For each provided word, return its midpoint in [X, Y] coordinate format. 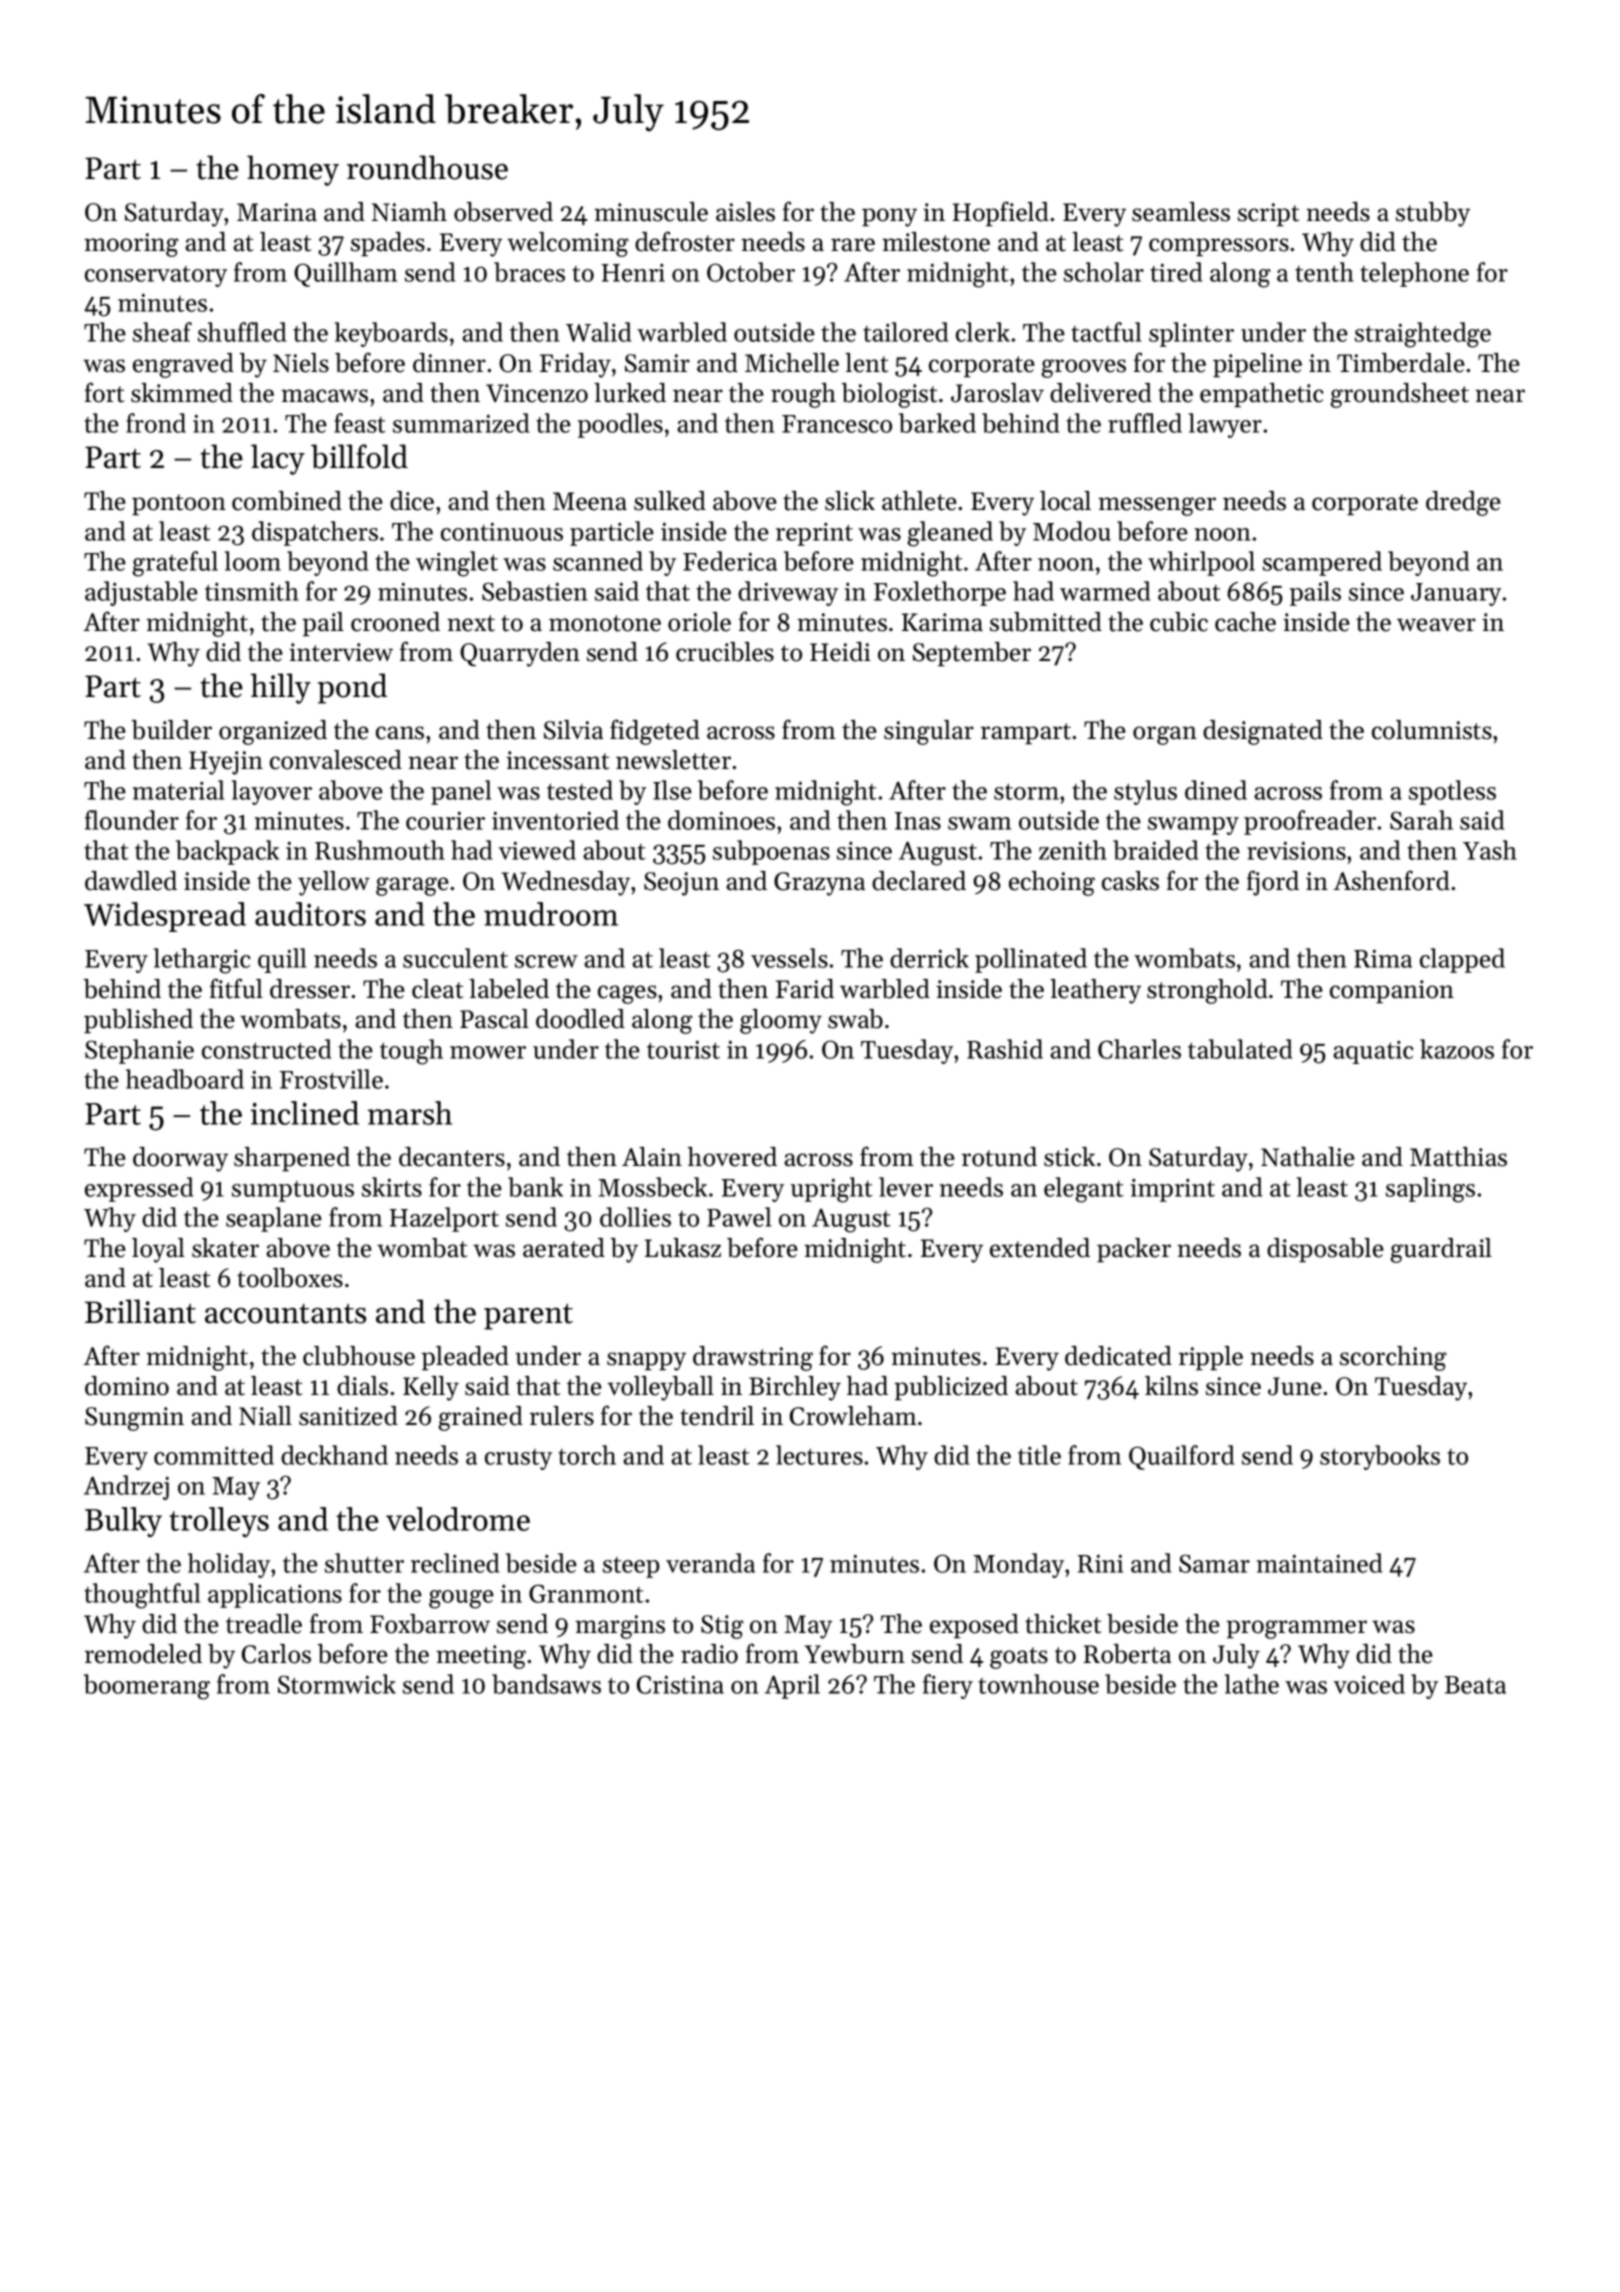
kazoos [1457, 1049]
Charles [1139, 1049]
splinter [1191, 334]
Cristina [680, 1684]
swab [855, 1019]
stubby [1433, 214]
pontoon [179, 504]
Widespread [165, 917]
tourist [683, 1049]
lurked [630, 393]
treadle [264, 1624]
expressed [139, 1189]
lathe [1252, 1684]
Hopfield [1001, 213]
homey [293, 170]
